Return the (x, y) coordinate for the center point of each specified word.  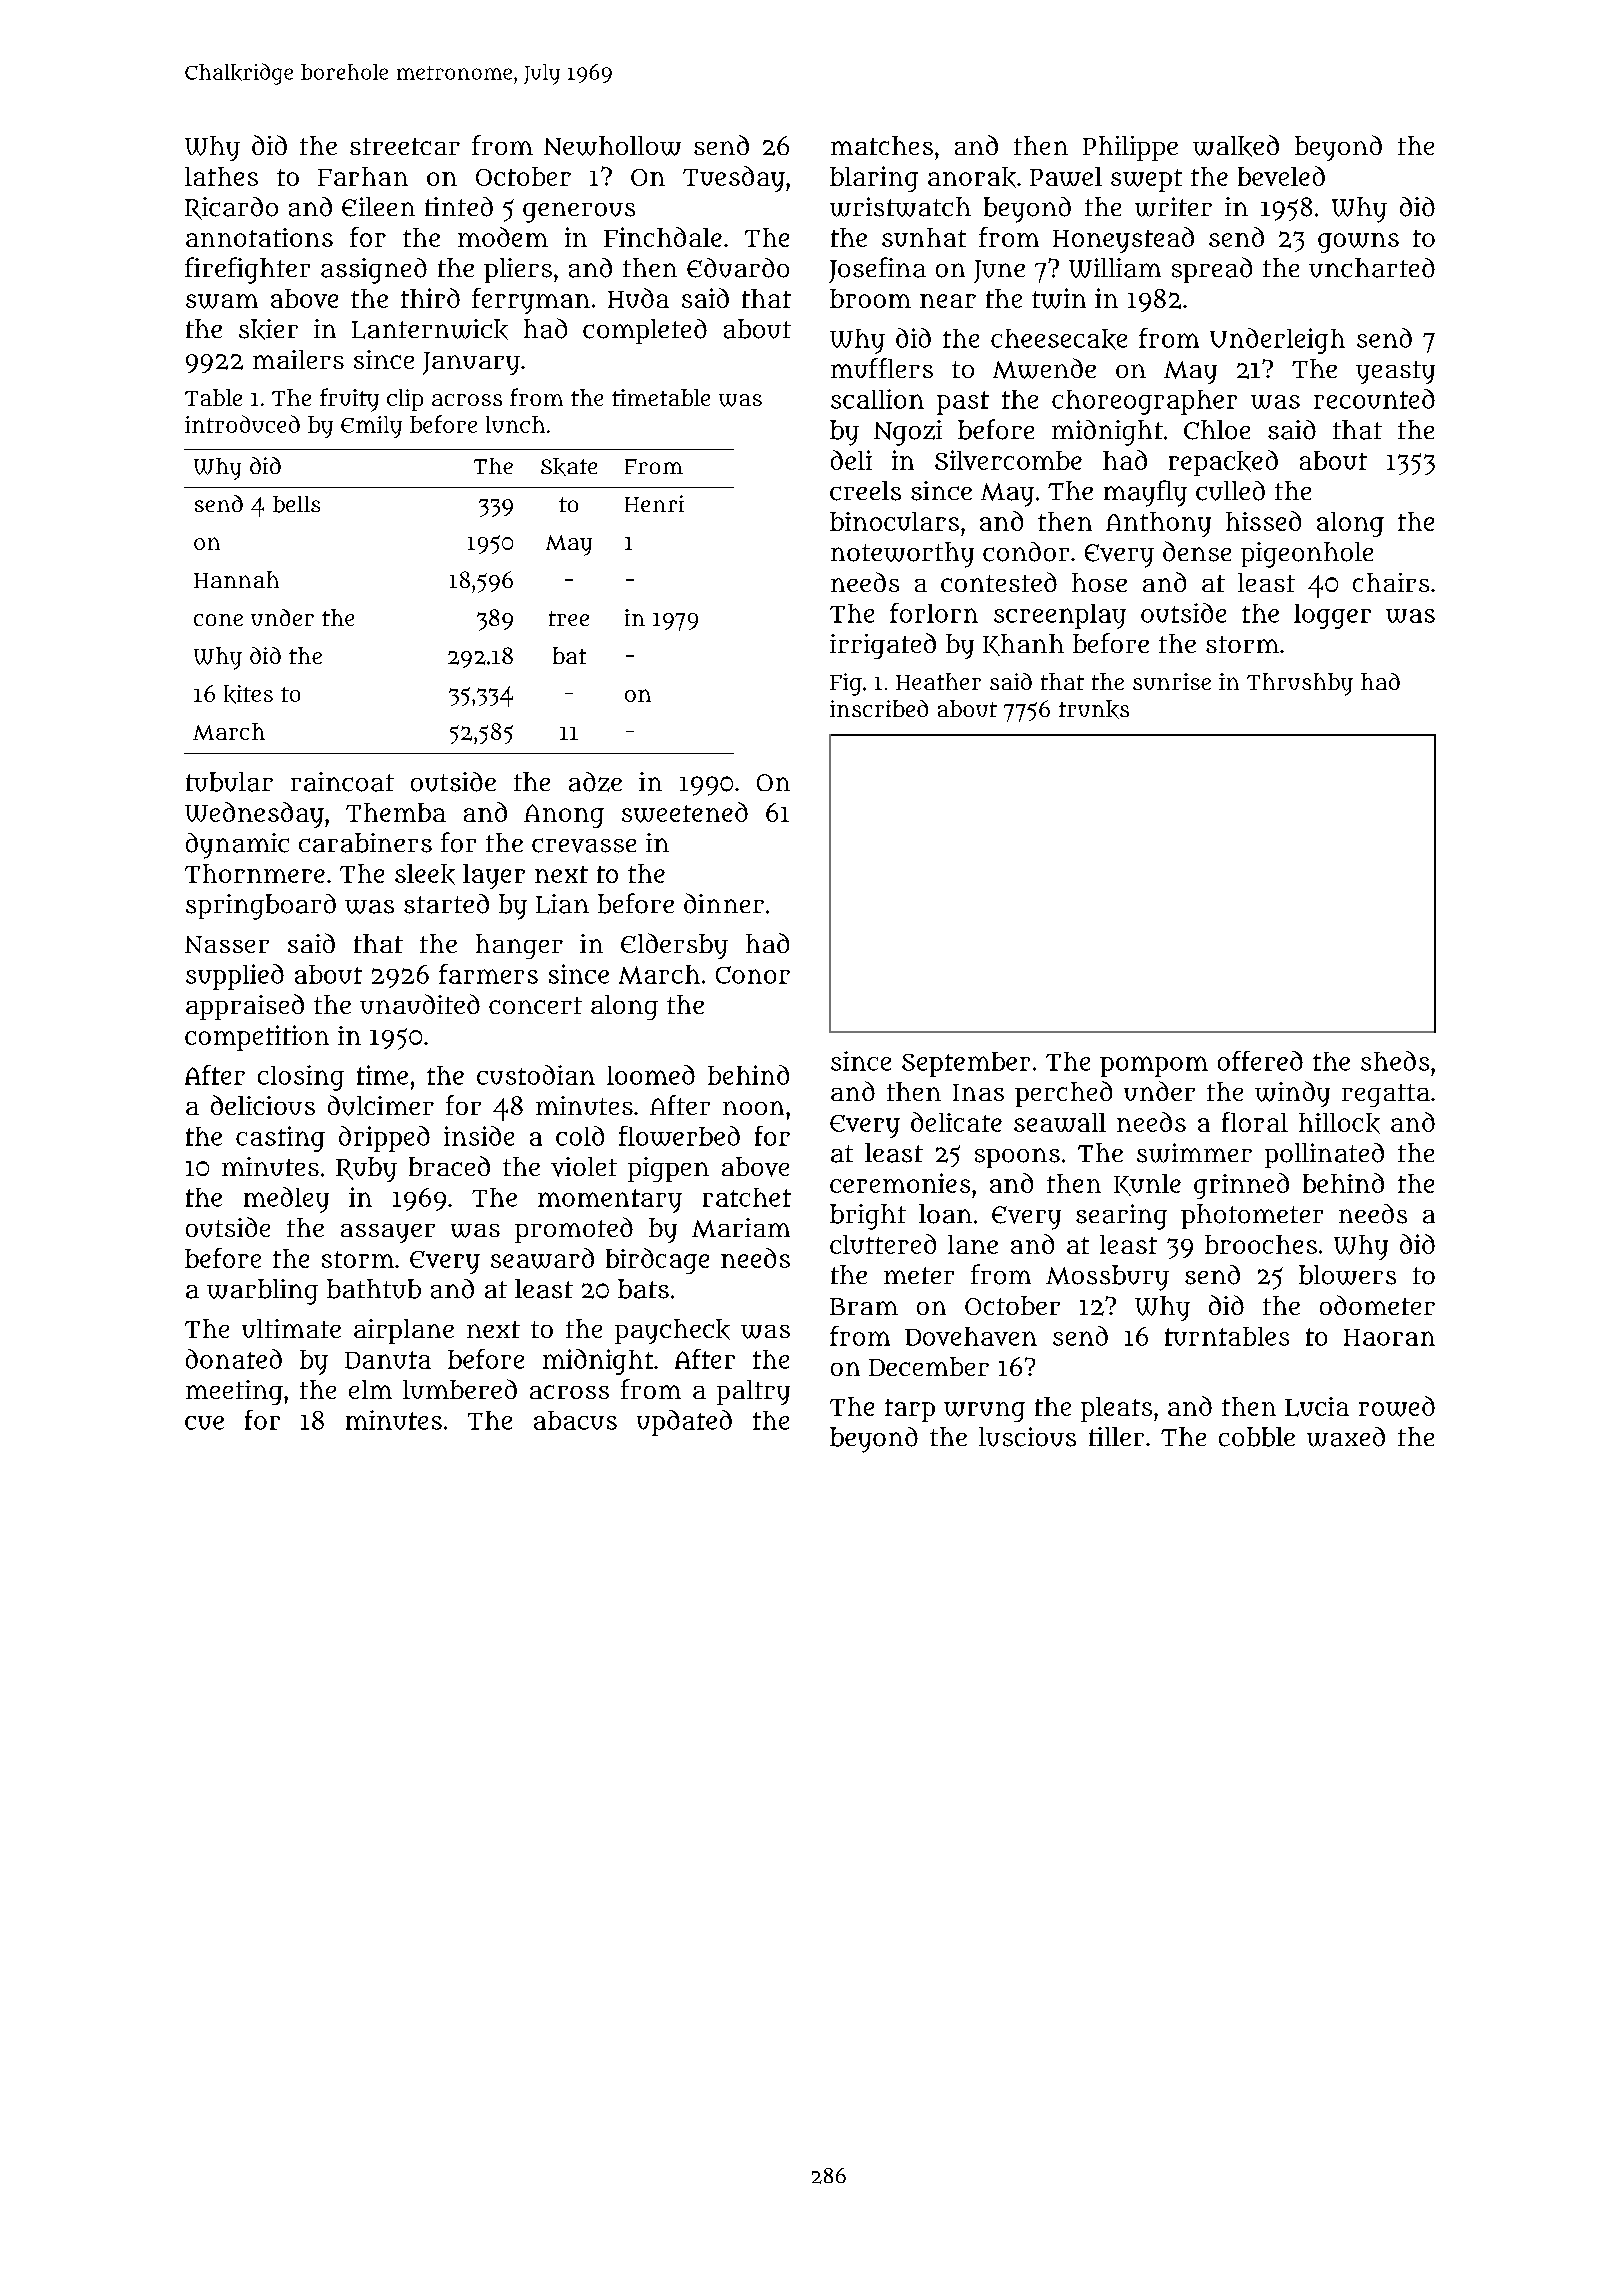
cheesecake (1059, 339)
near (948, 301)
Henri (654, 503)
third (430, 298)
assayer (388, 1233)
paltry (753, 1392)
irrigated (883, 646)
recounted (1374, 399)
